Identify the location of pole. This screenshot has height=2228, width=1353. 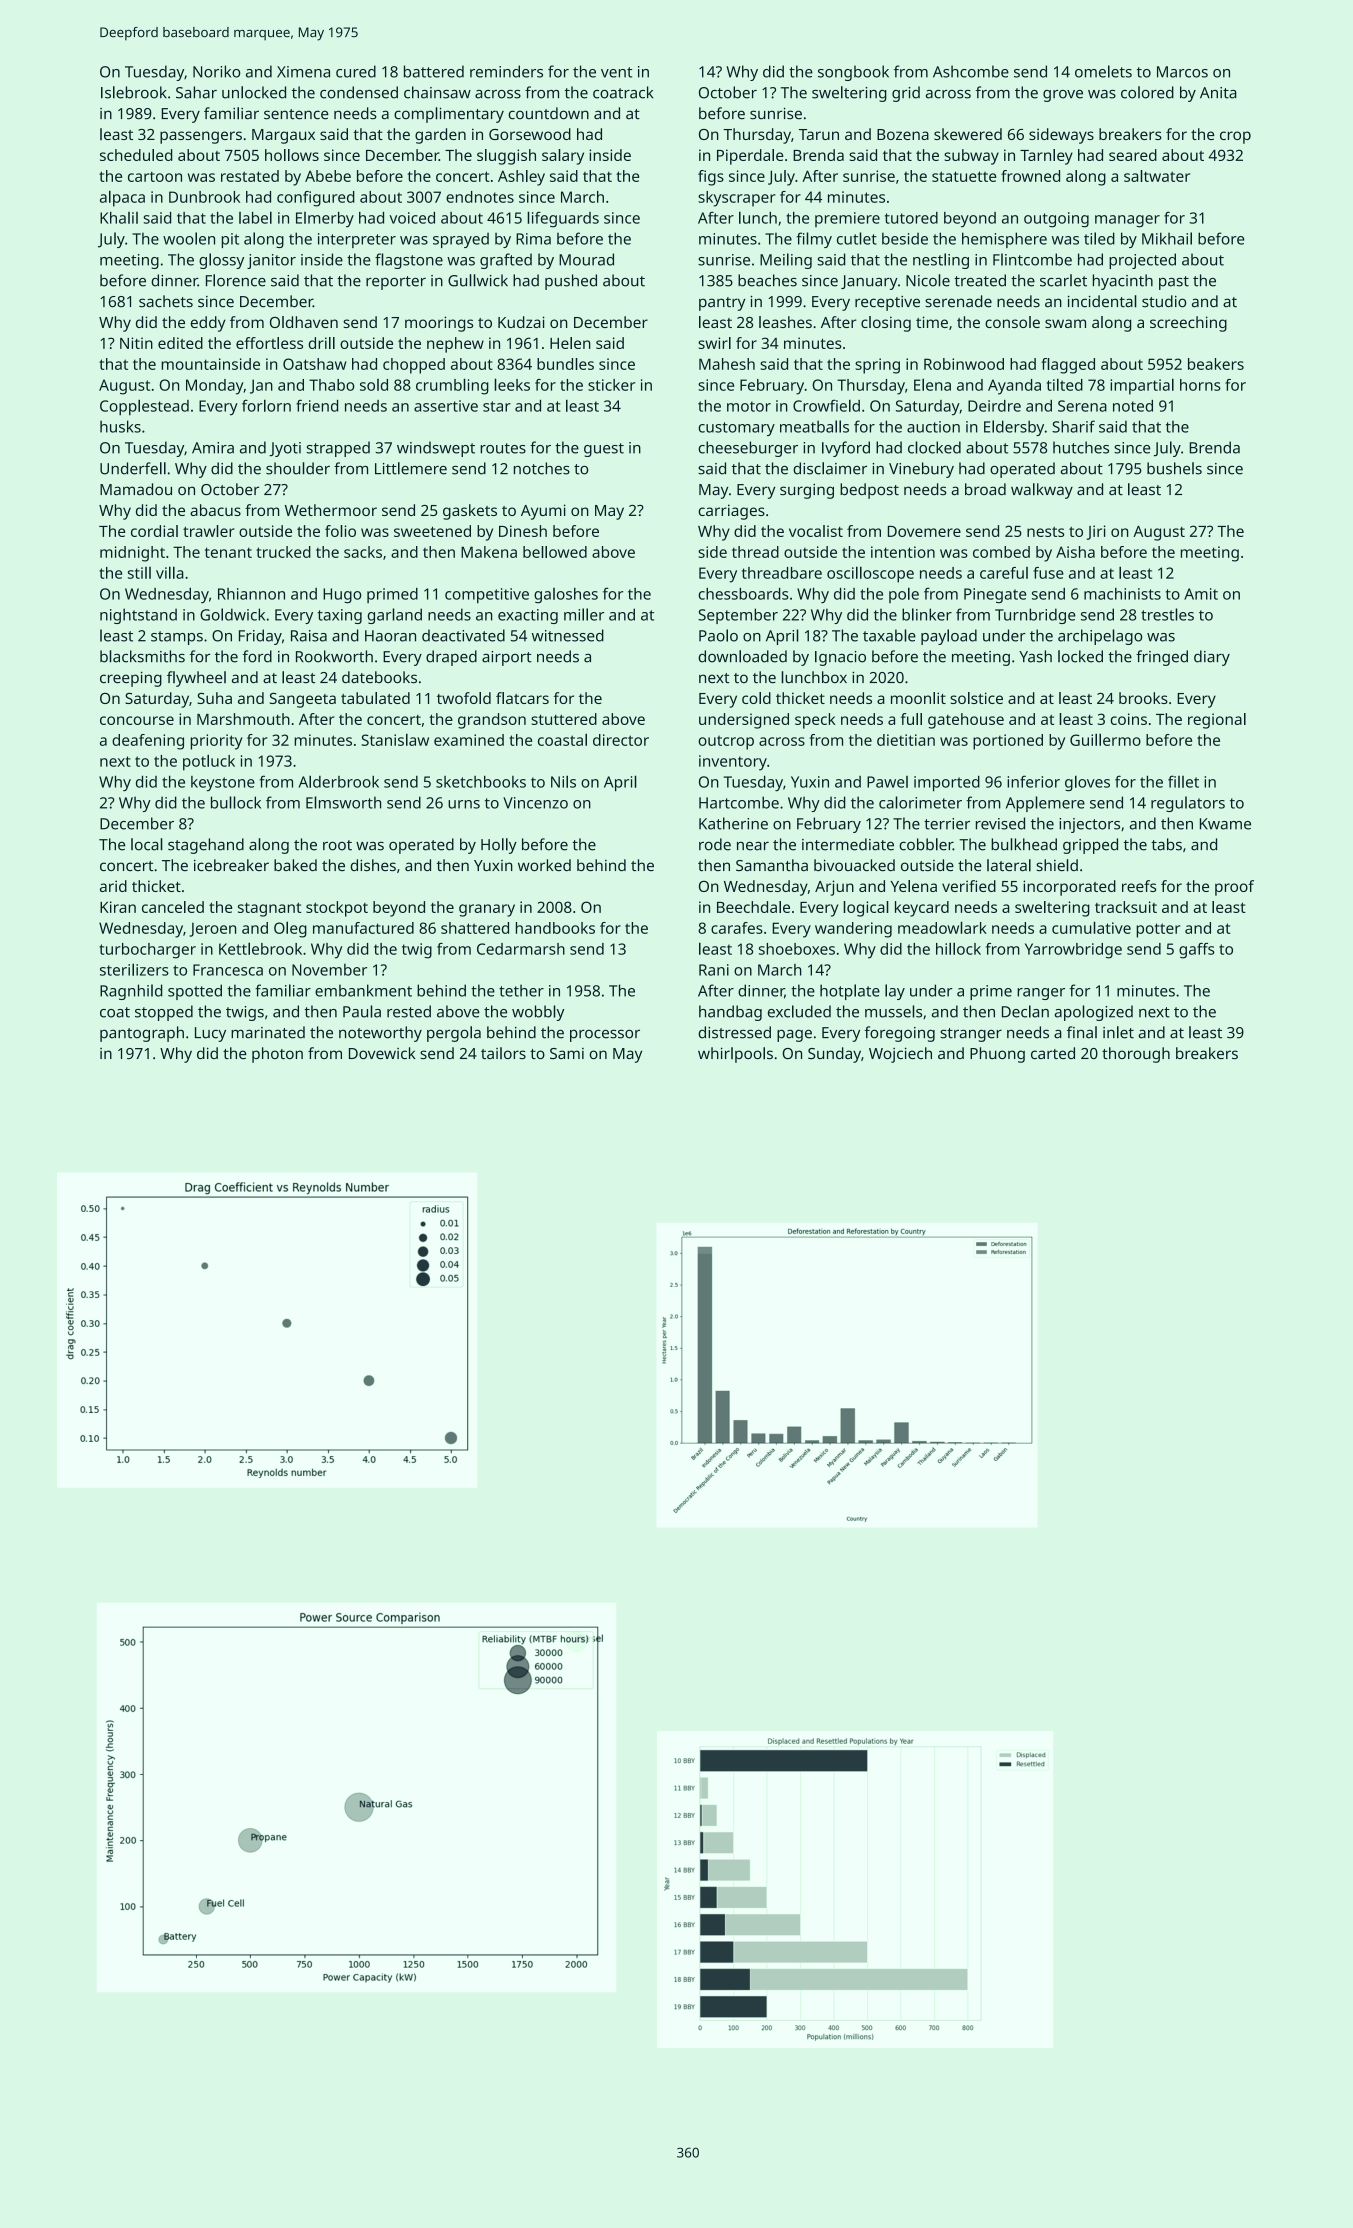
(904, 595).
